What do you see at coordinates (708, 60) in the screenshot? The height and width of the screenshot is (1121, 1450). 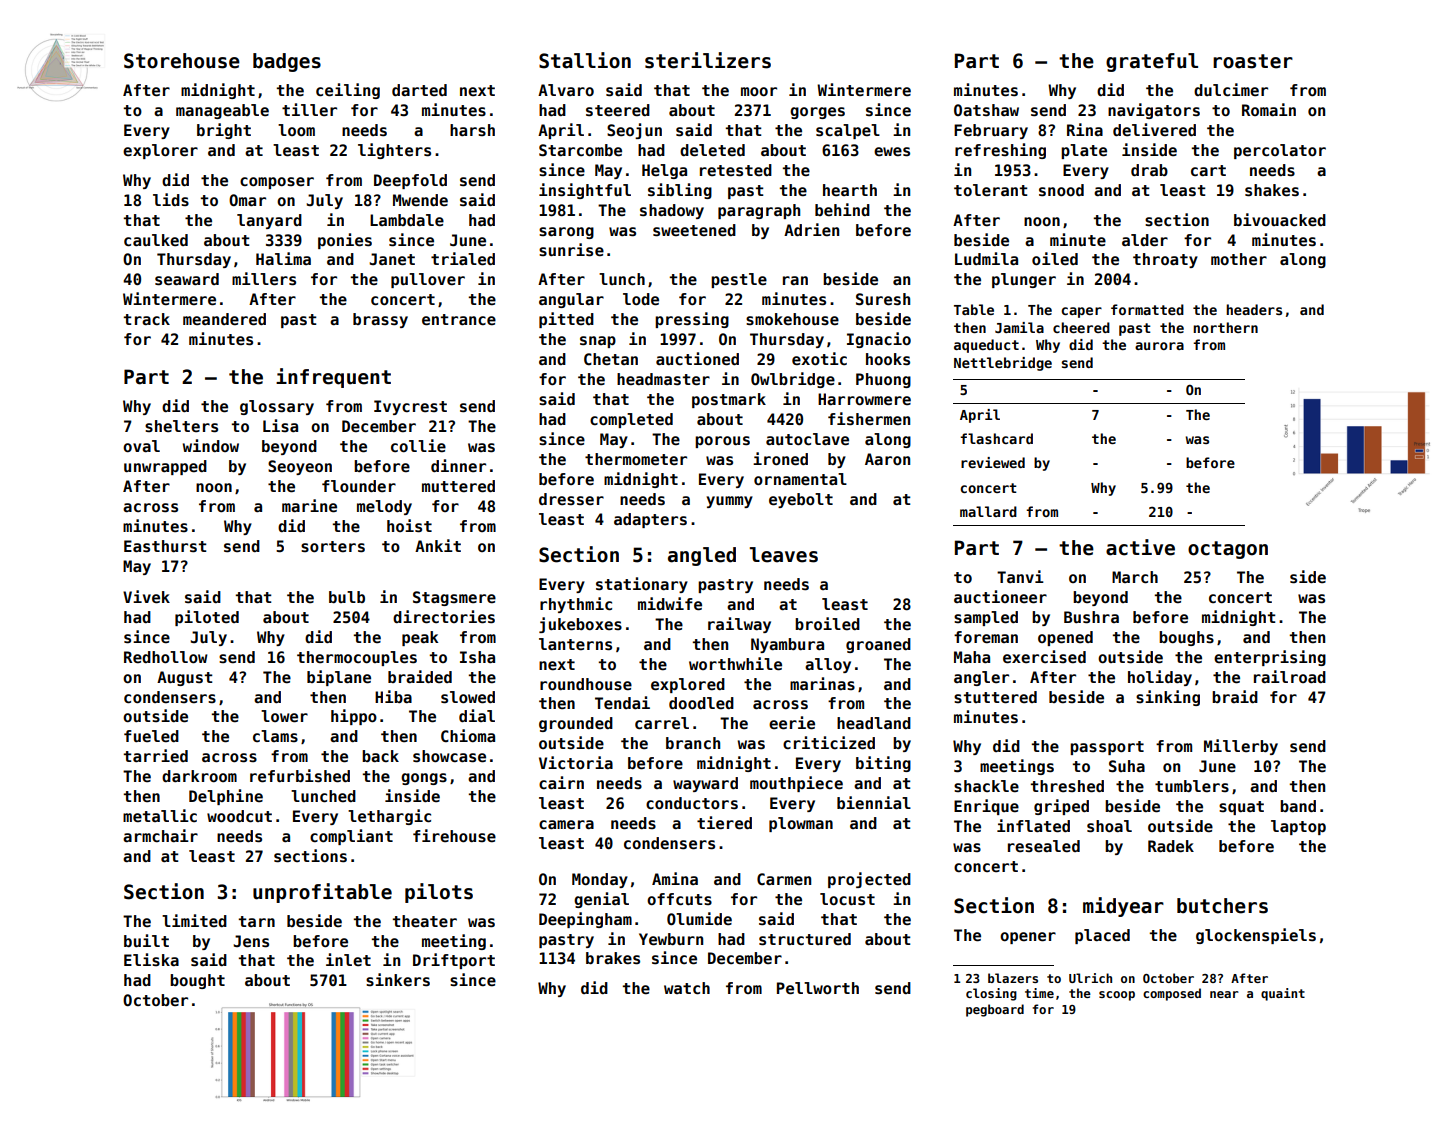 I see `sterilizers` at bounding box center [708, 60].
